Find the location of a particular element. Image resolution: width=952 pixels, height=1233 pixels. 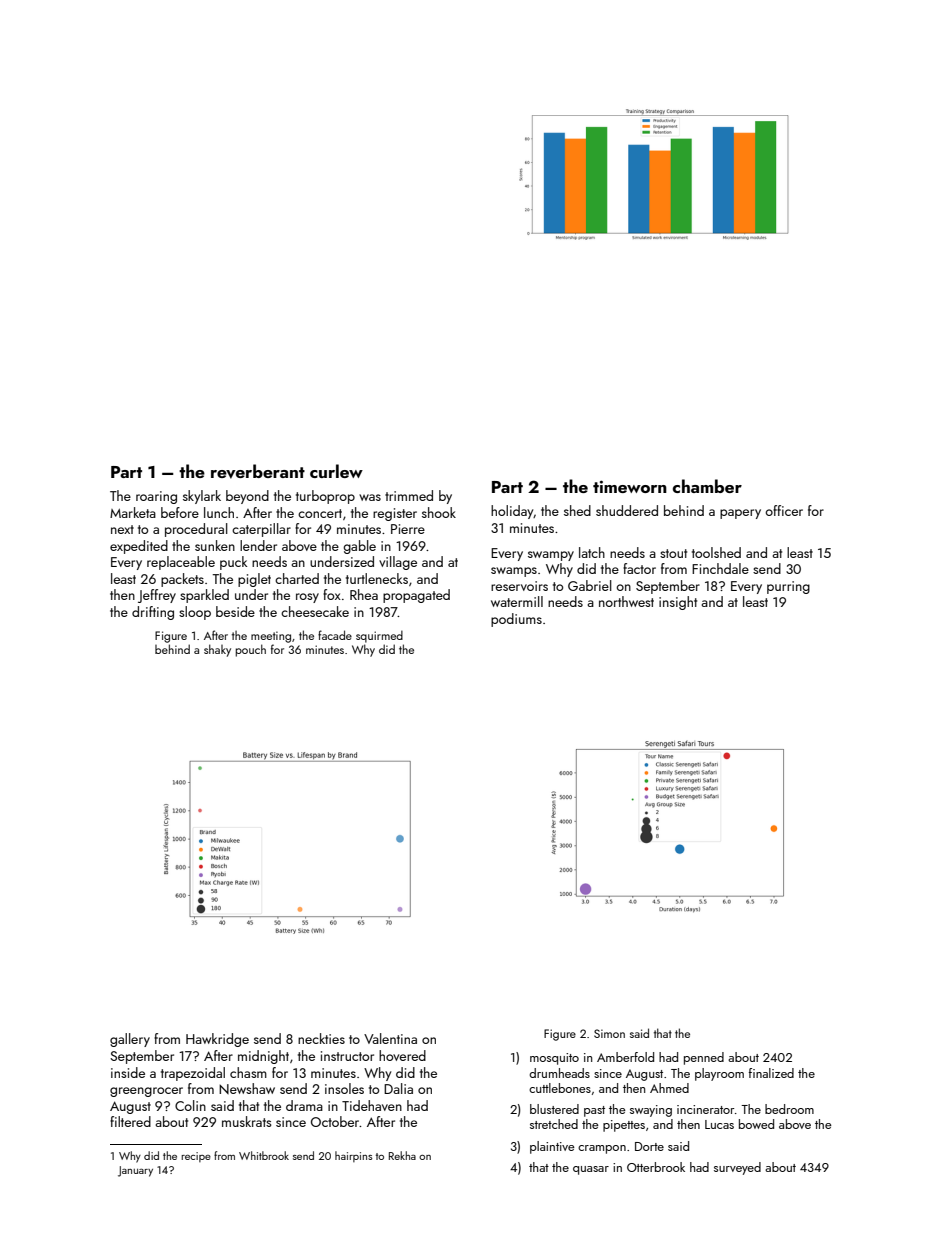

Simon is located at coordinates (609, 1033).
